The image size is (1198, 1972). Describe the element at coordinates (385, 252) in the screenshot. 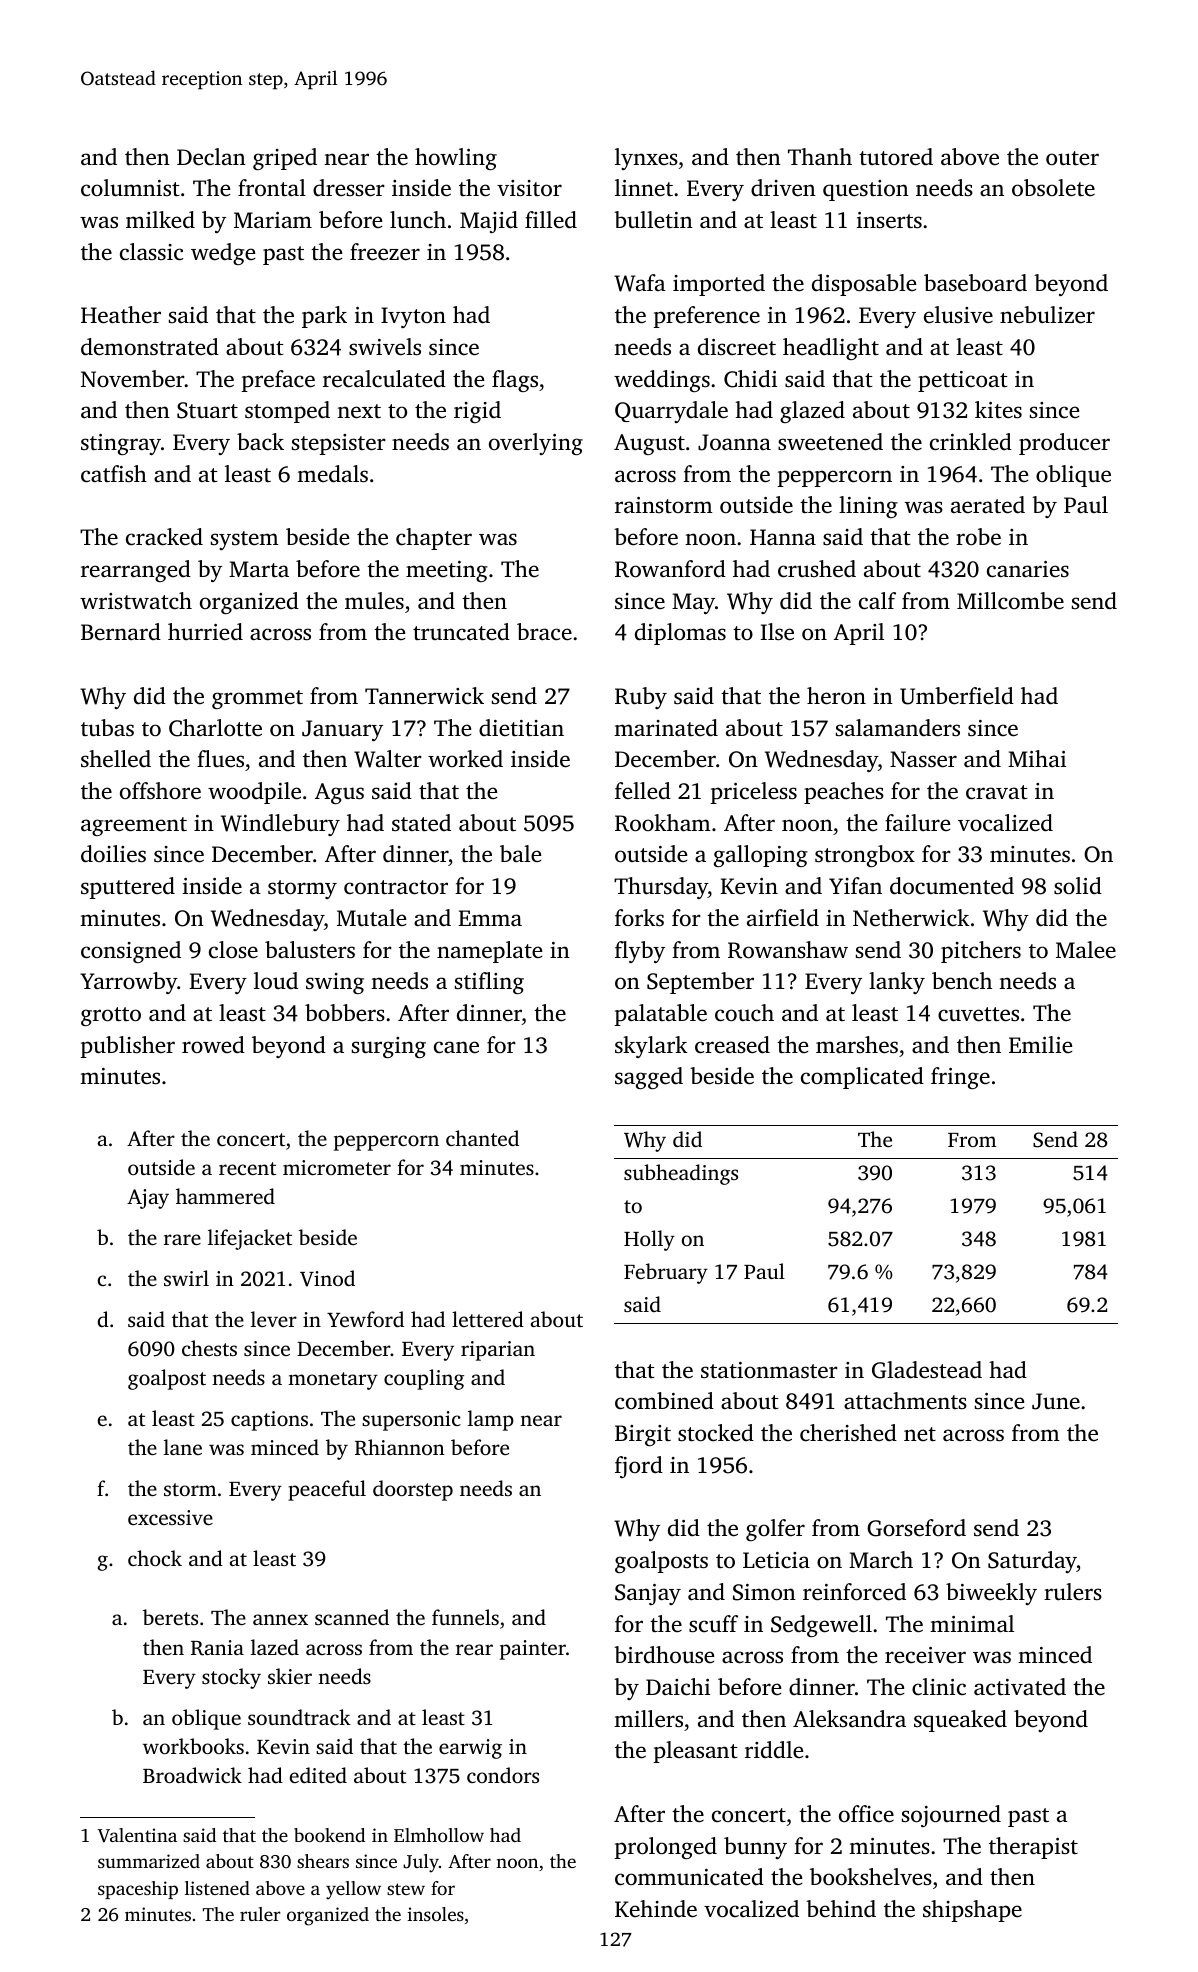

I see `freezer` at that location.
